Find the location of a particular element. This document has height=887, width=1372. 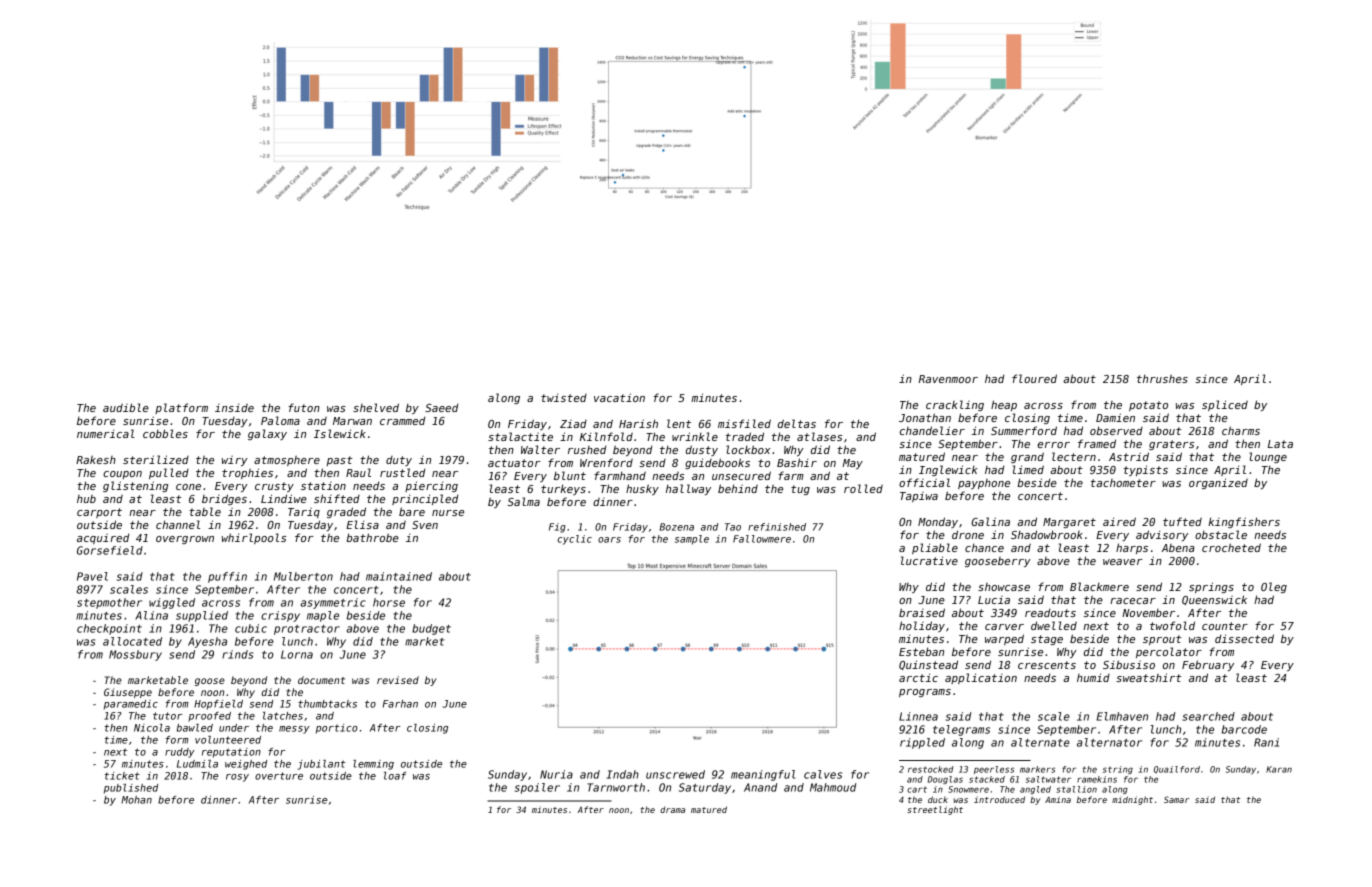

Islewick is located at coordinates (340, 433).
